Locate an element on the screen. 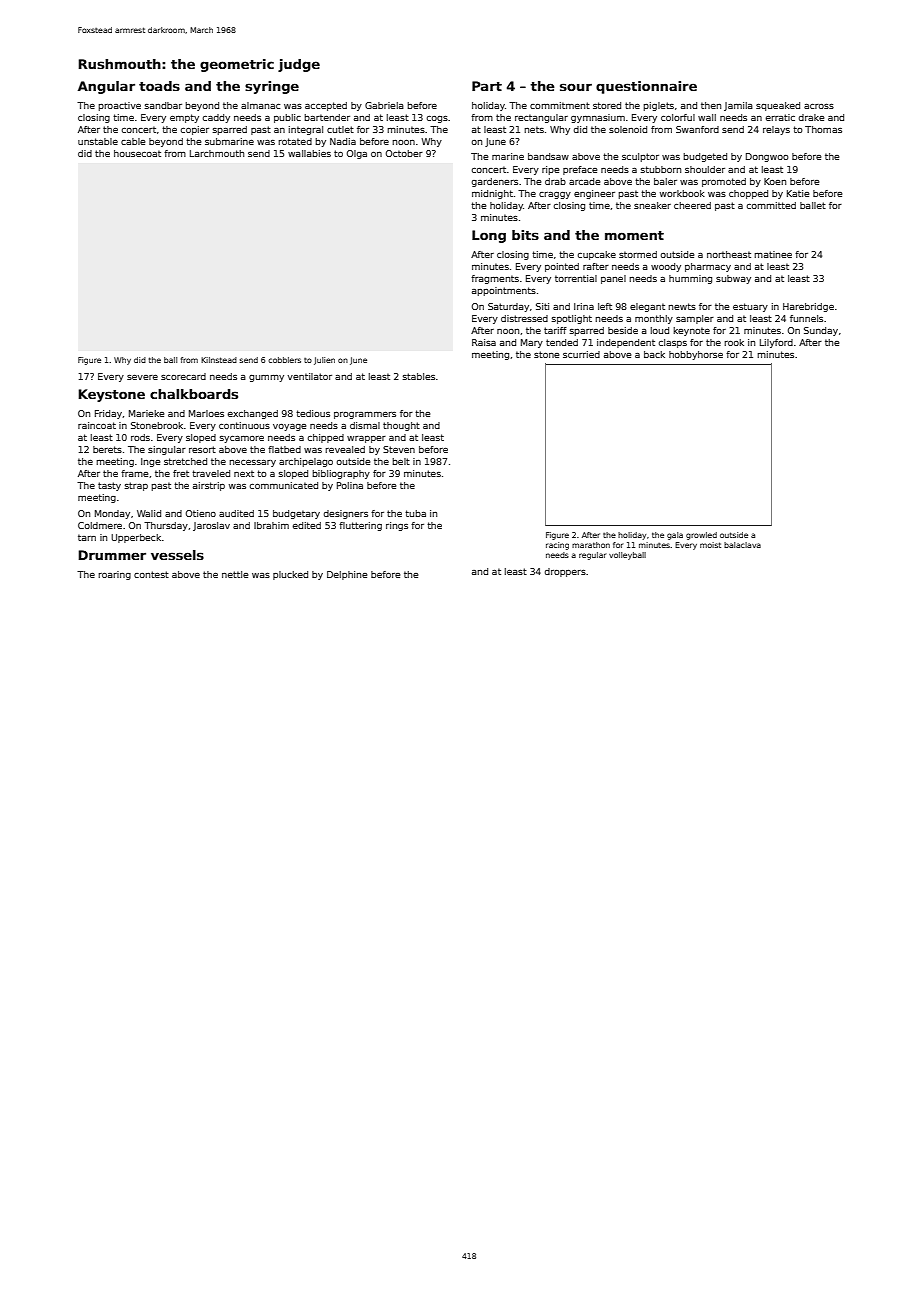 Image resolution: width=924 pixels, height=1308 pixels. Delphine is located at coordinates (347, 575).
